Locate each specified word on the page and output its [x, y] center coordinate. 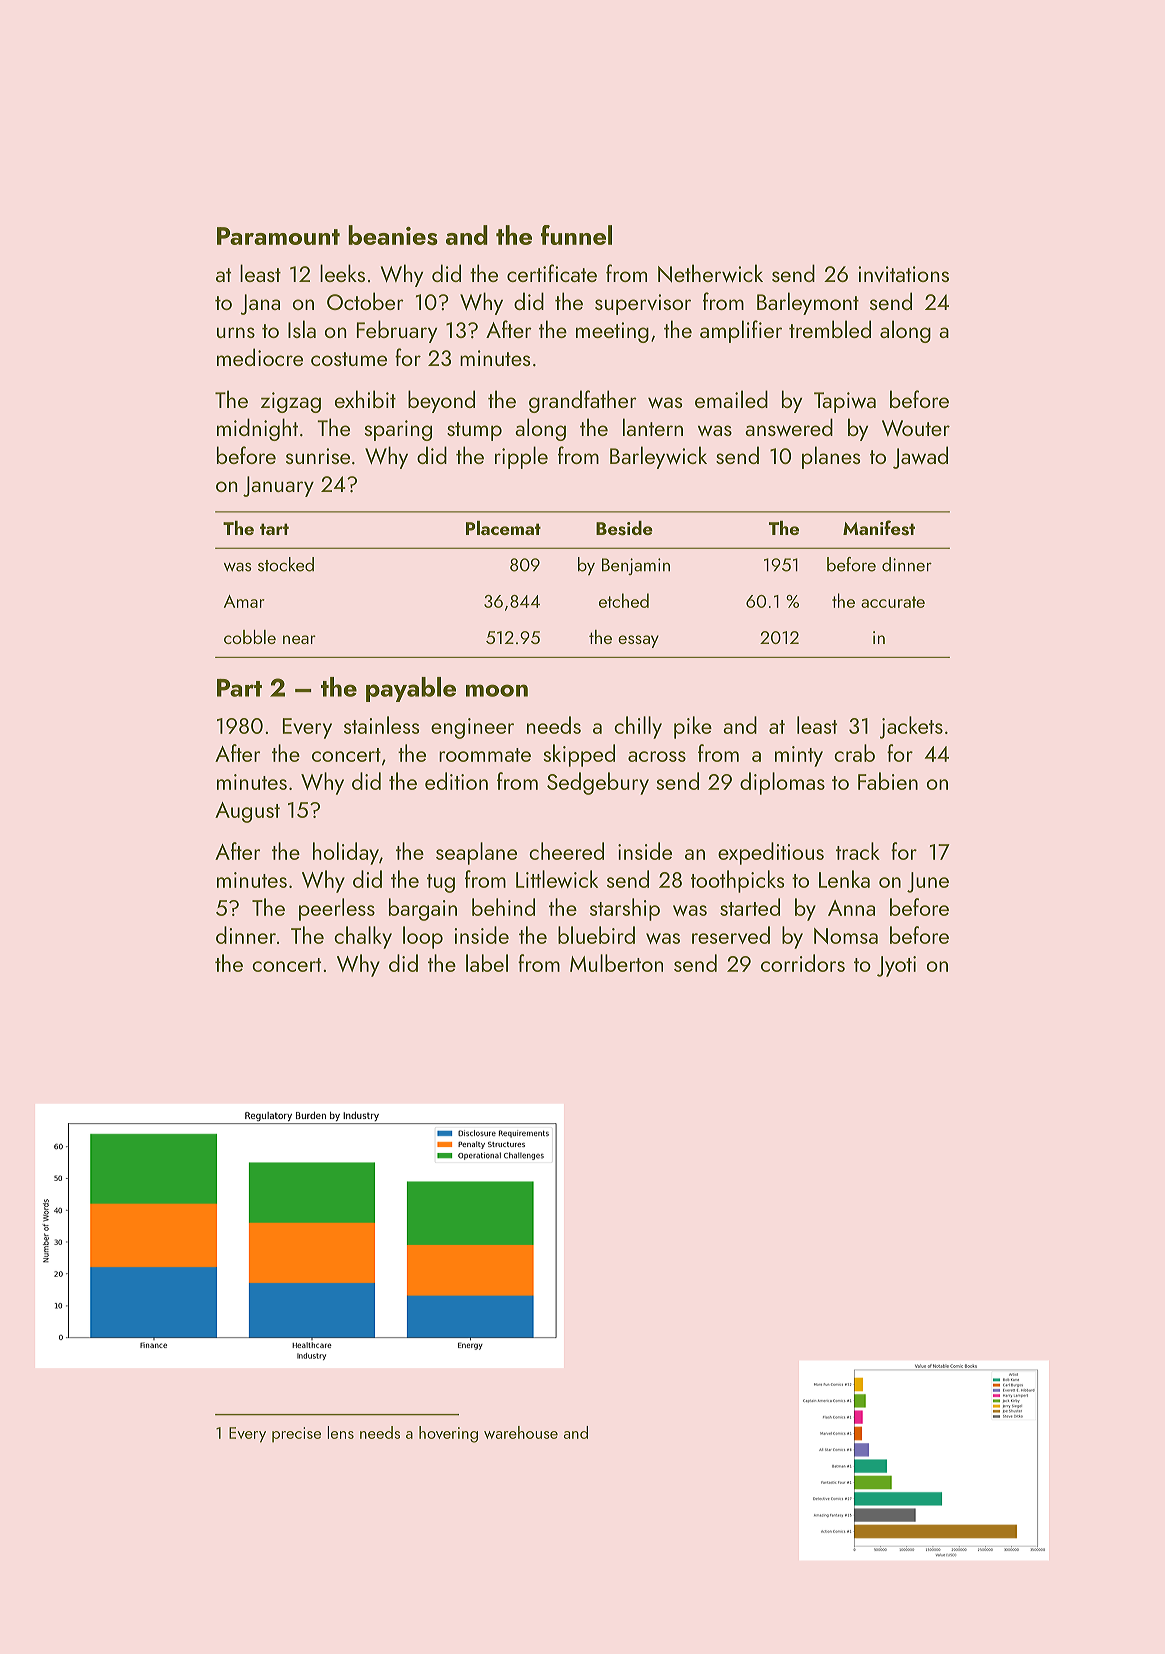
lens [340, 1432]
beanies [393, 235]
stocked [286, 564]
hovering [448, 1434]
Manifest [879, 528]
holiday [346, 853]
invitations [903, 274]
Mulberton [616, 963]
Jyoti [896, 966]
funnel [576, 235]
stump [474, 431]
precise [296, 1435]
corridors [803, 963]
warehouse [521, 1432]
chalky [363, 937]
